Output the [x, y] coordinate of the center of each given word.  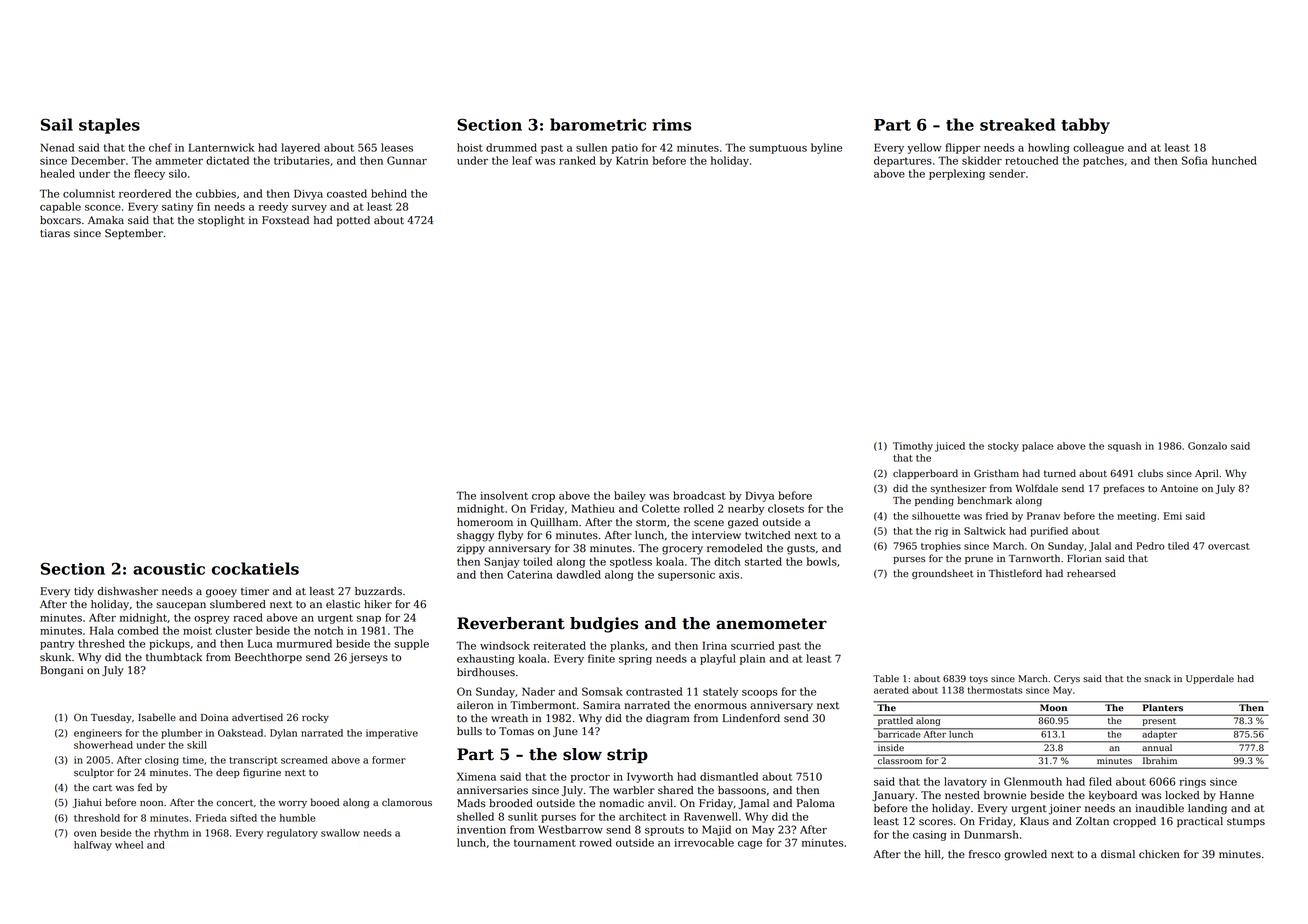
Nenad [57, 147]
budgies [604, 625]
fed [145, 787]
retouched [1032, 160]
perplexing [957, 174]
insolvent [504, 495]
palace [1037, 447]
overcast [1229, 546]
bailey [630, 496]
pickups [169, 644]
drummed [511, 147]
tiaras [55, 233]
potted [353, 221]
